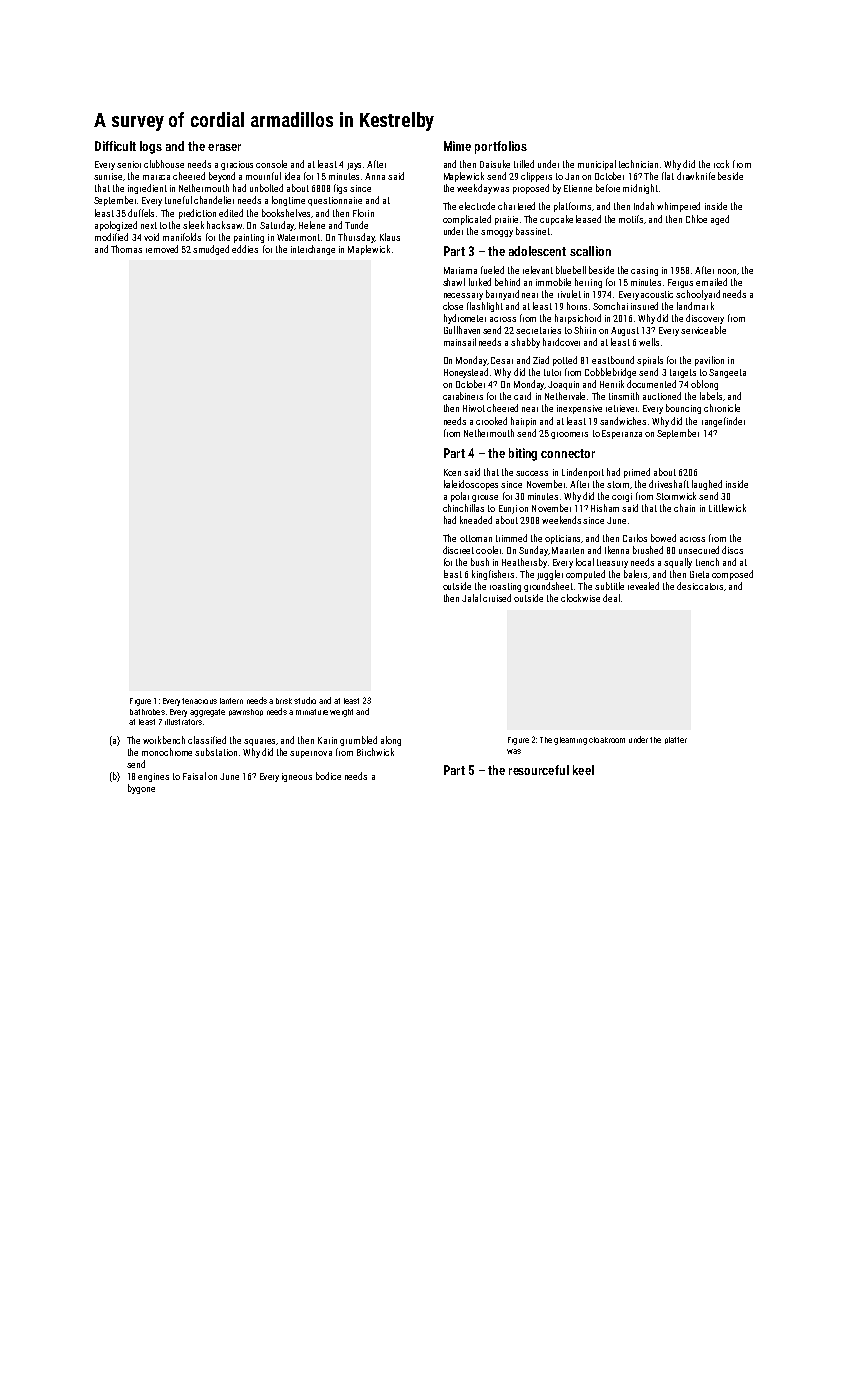 This image has height=1400, width=849. What do you see at coordinates (327, 740) in the image?
I see `Karin` at bounding box center [327, 740].
